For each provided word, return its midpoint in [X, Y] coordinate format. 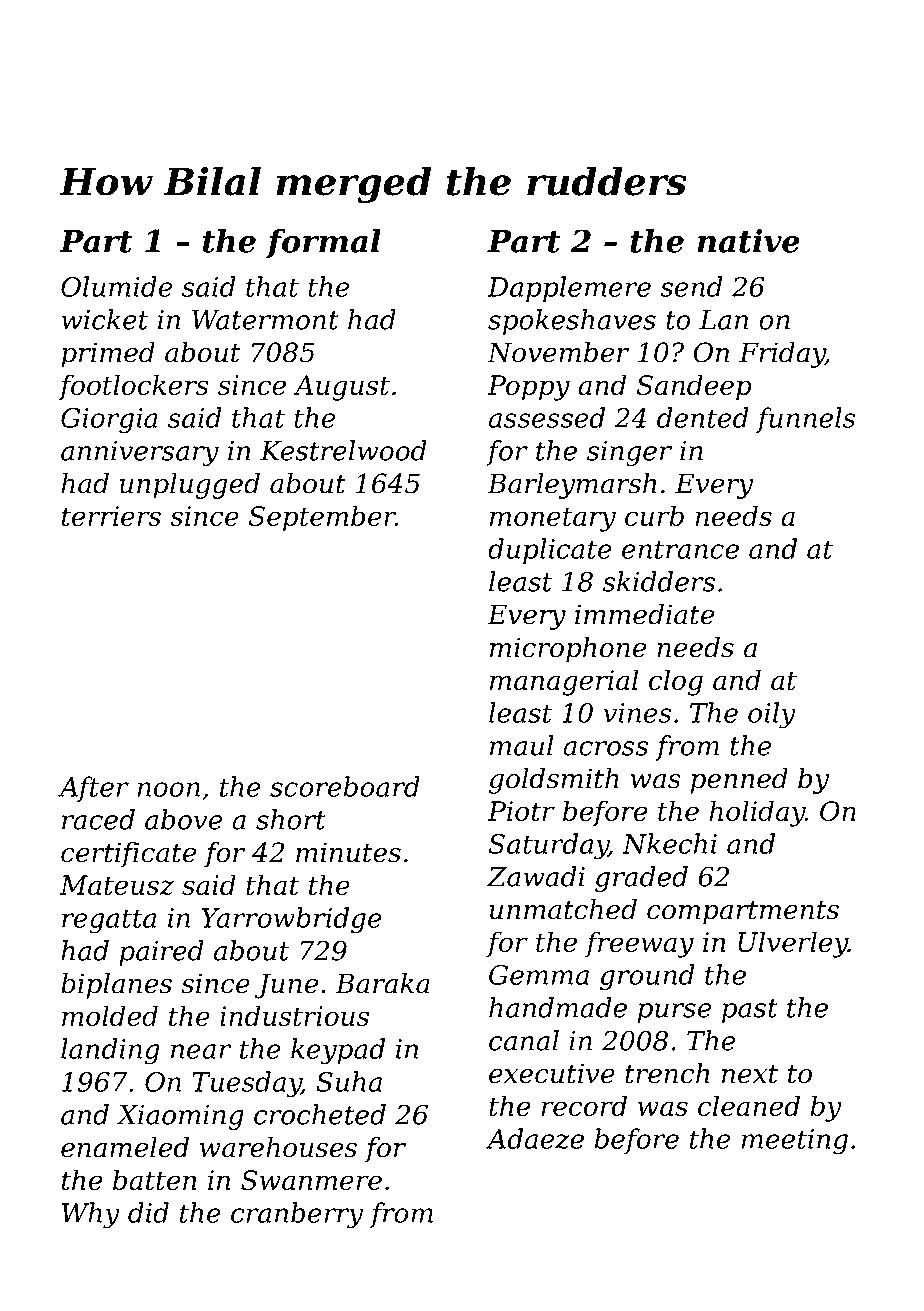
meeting [795, 1142]
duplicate [550, 551]
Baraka [382, 983]
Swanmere [311, 1180]
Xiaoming [180, 1117]
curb [654, 515]
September [322, 518]
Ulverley [793, 944]
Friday [782, 355]
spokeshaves [572, 322]
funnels [805, 420]
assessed [547, 417]
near [201, 1051]
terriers [111, 516]
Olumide [116, 286]
